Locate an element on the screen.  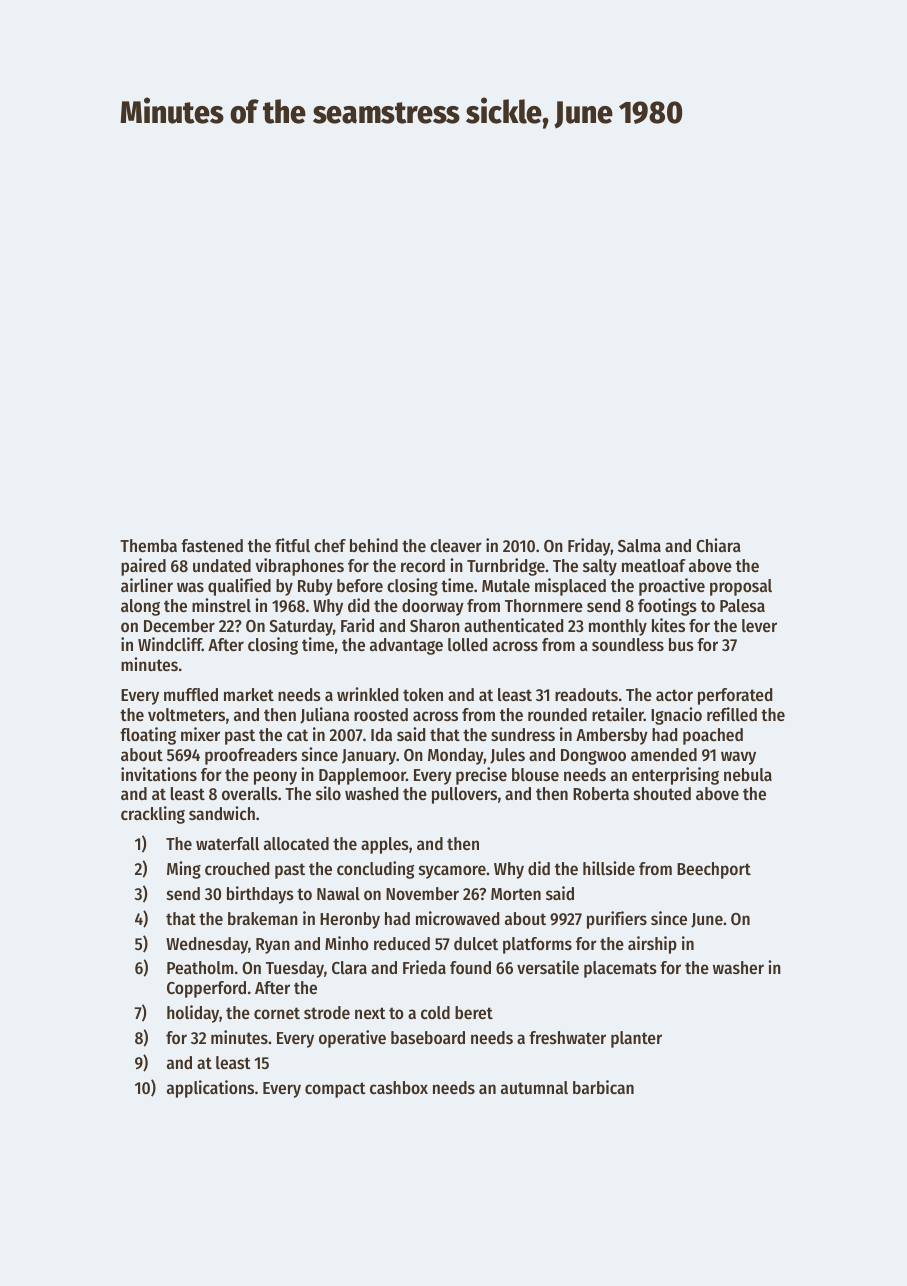
Ambersby is located at coordinates (612, 736).
